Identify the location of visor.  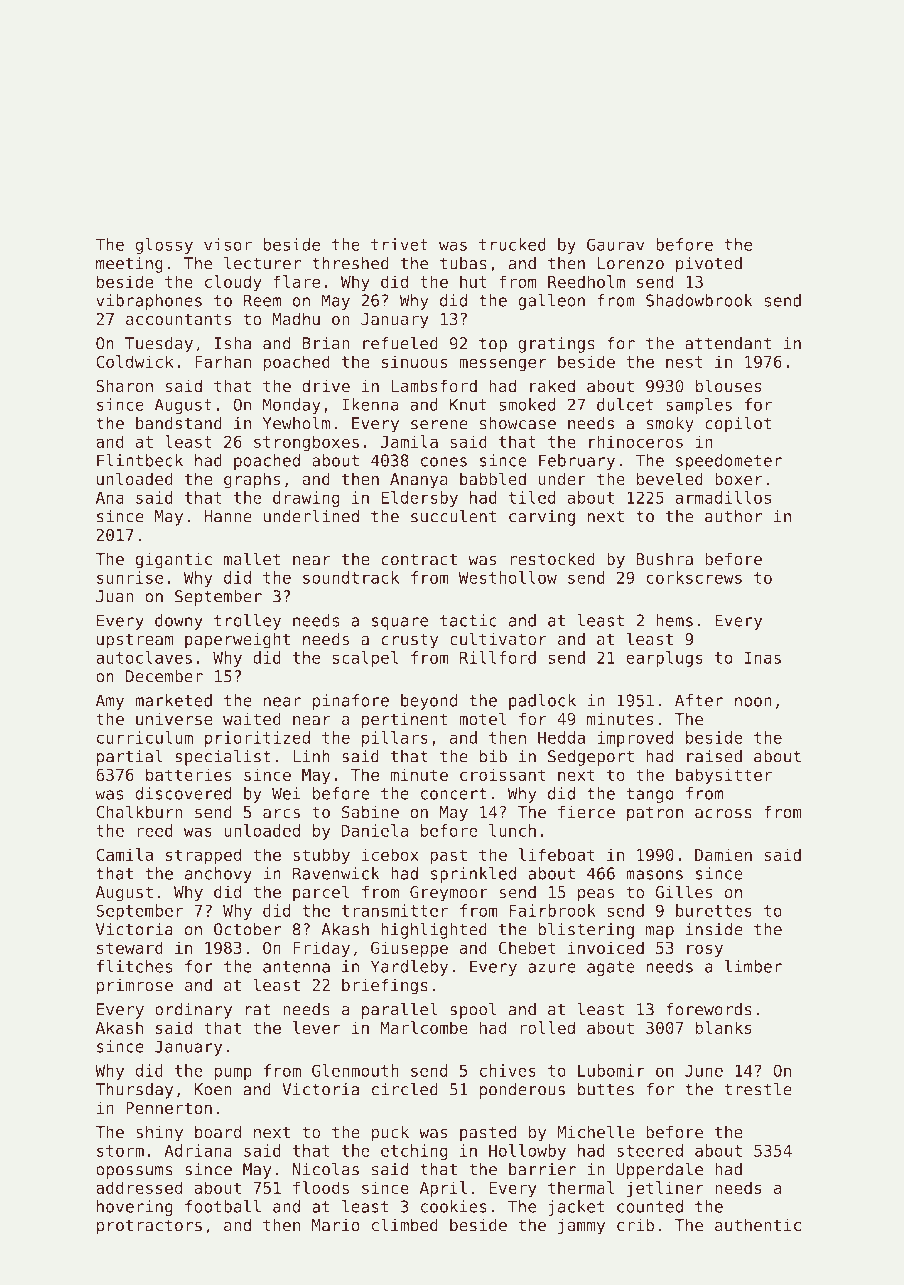
(228, 244).
